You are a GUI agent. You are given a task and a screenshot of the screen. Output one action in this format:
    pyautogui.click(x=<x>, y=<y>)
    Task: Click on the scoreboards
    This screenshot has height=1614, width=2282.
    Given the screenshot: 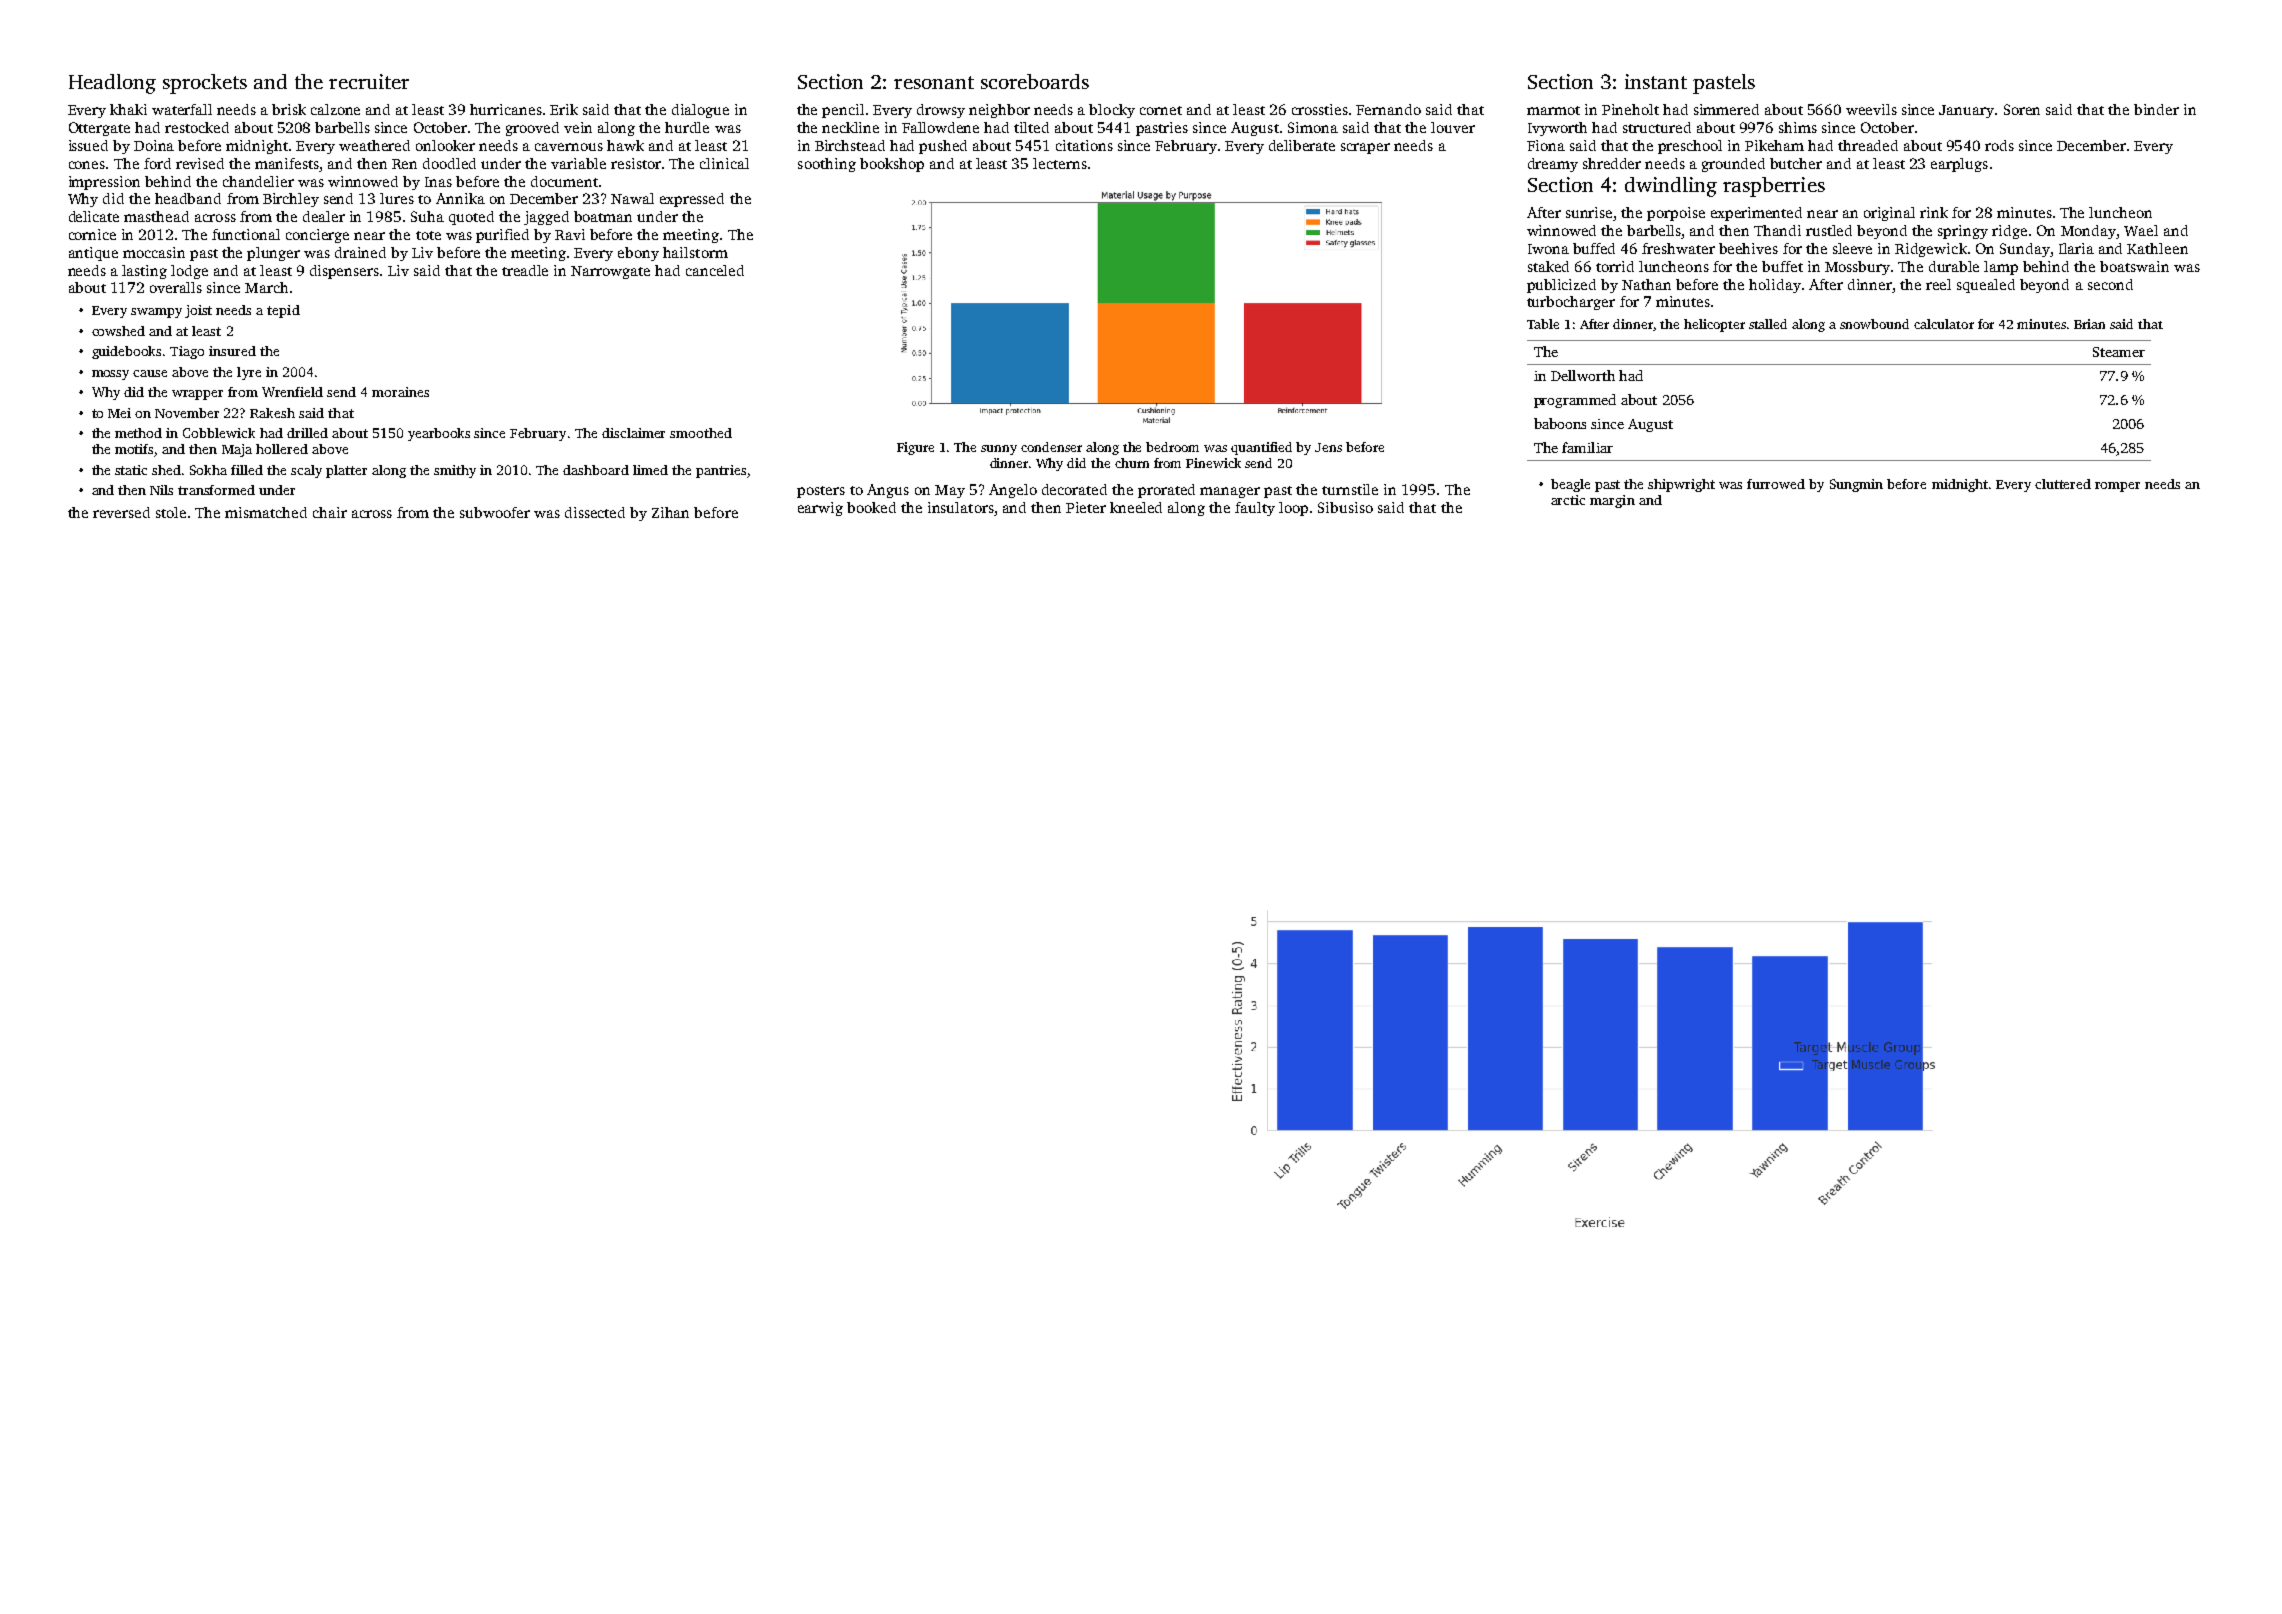 What is the action you would take?
    pyautogui.click(x=1035, y=81)
